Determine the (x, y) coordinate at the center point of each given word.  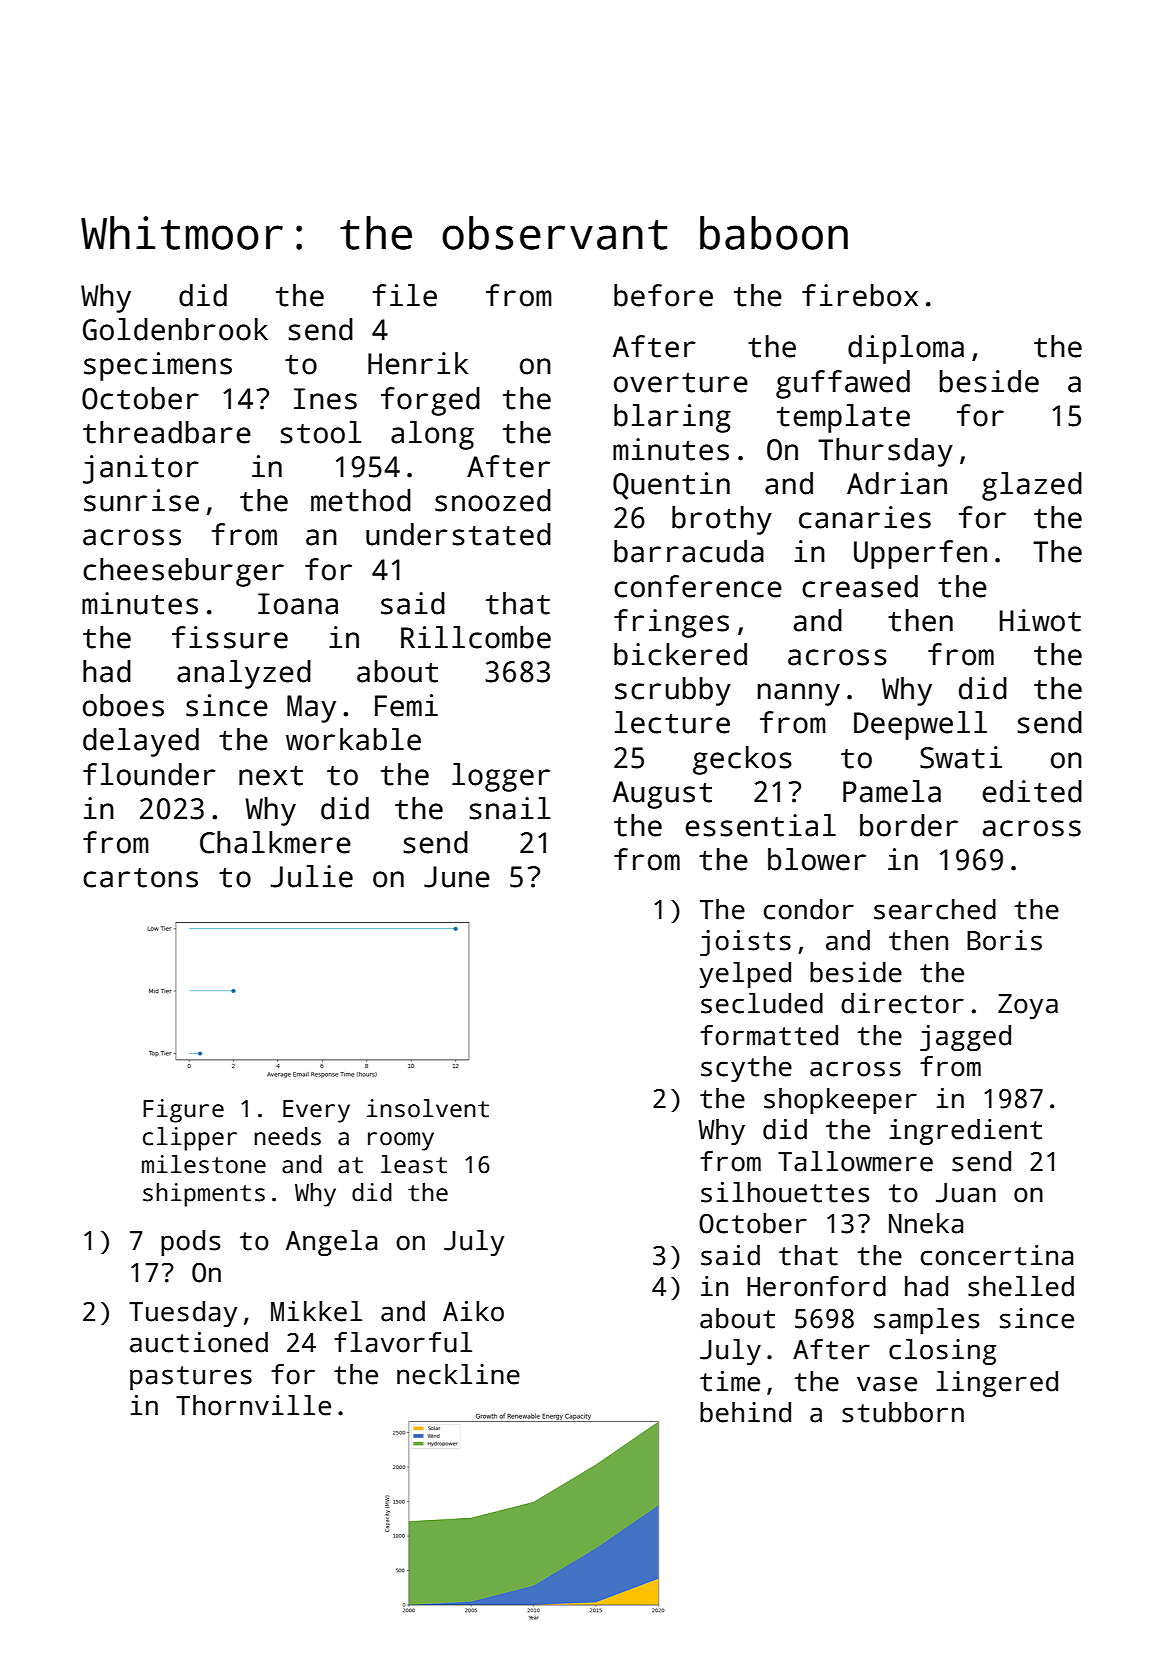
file (405, 295)
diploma (906, 349)
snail (510, 808)
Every (316, 1111)
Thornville (253, 1405)
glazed (1032, 486)
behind (745, 1412)
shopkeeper (840, 1101)
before (663, 295)
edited (1032, 791)
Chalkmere (275, 842)
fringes (671, 623)
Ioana (298, 604)
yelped (745, 975)
